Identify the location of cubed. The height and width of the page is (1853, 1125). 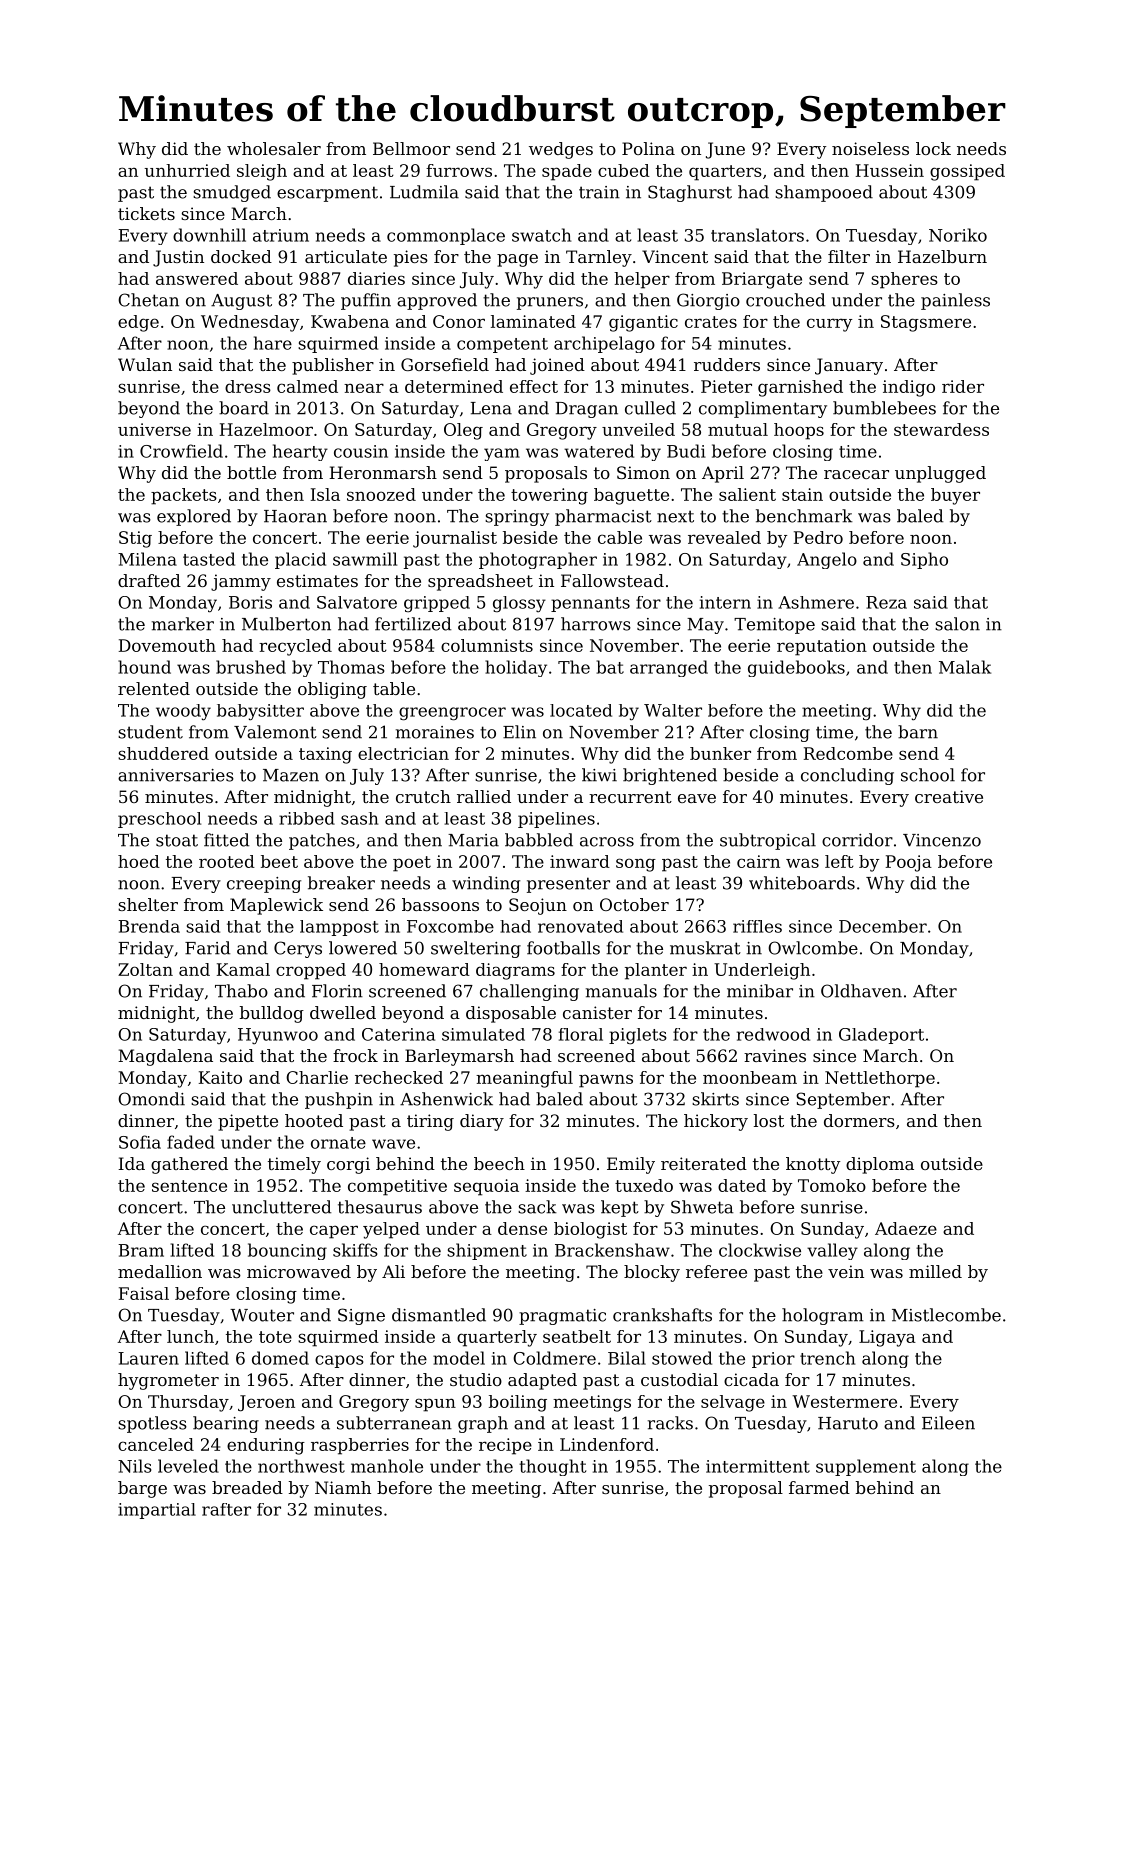
(624, 170).
